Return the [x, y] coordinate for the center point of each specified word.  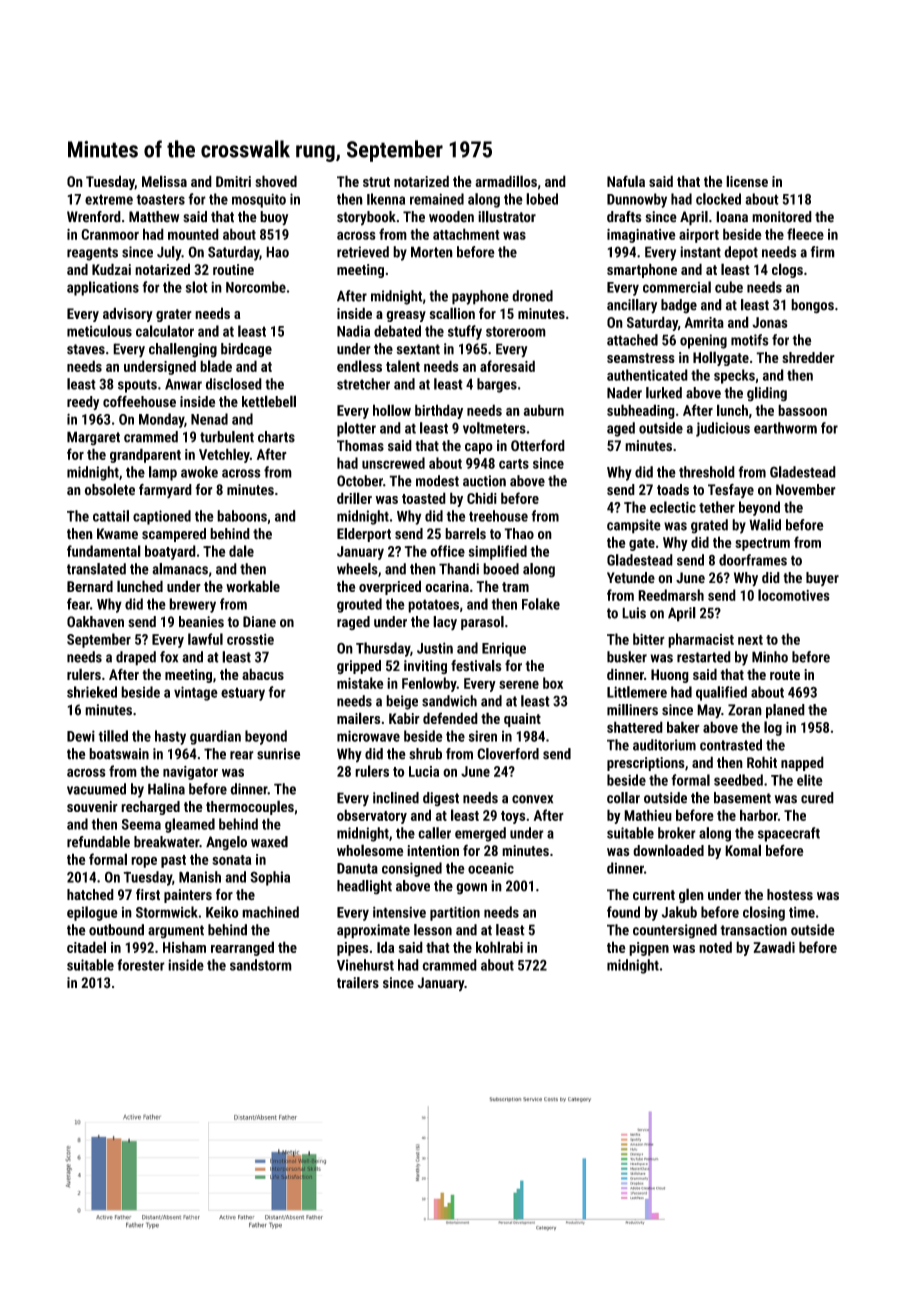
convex [532, 799]
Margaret [93, 438]
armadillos [506, 181]
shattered [635, 727]
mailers [358, 718]
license [747, 181]
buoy [274, 218]
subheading [641, 411]
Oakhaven [95, 622]
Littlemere [637, 692]
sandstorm [261, 965]
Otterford [538, 445]
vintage [196, 693]
